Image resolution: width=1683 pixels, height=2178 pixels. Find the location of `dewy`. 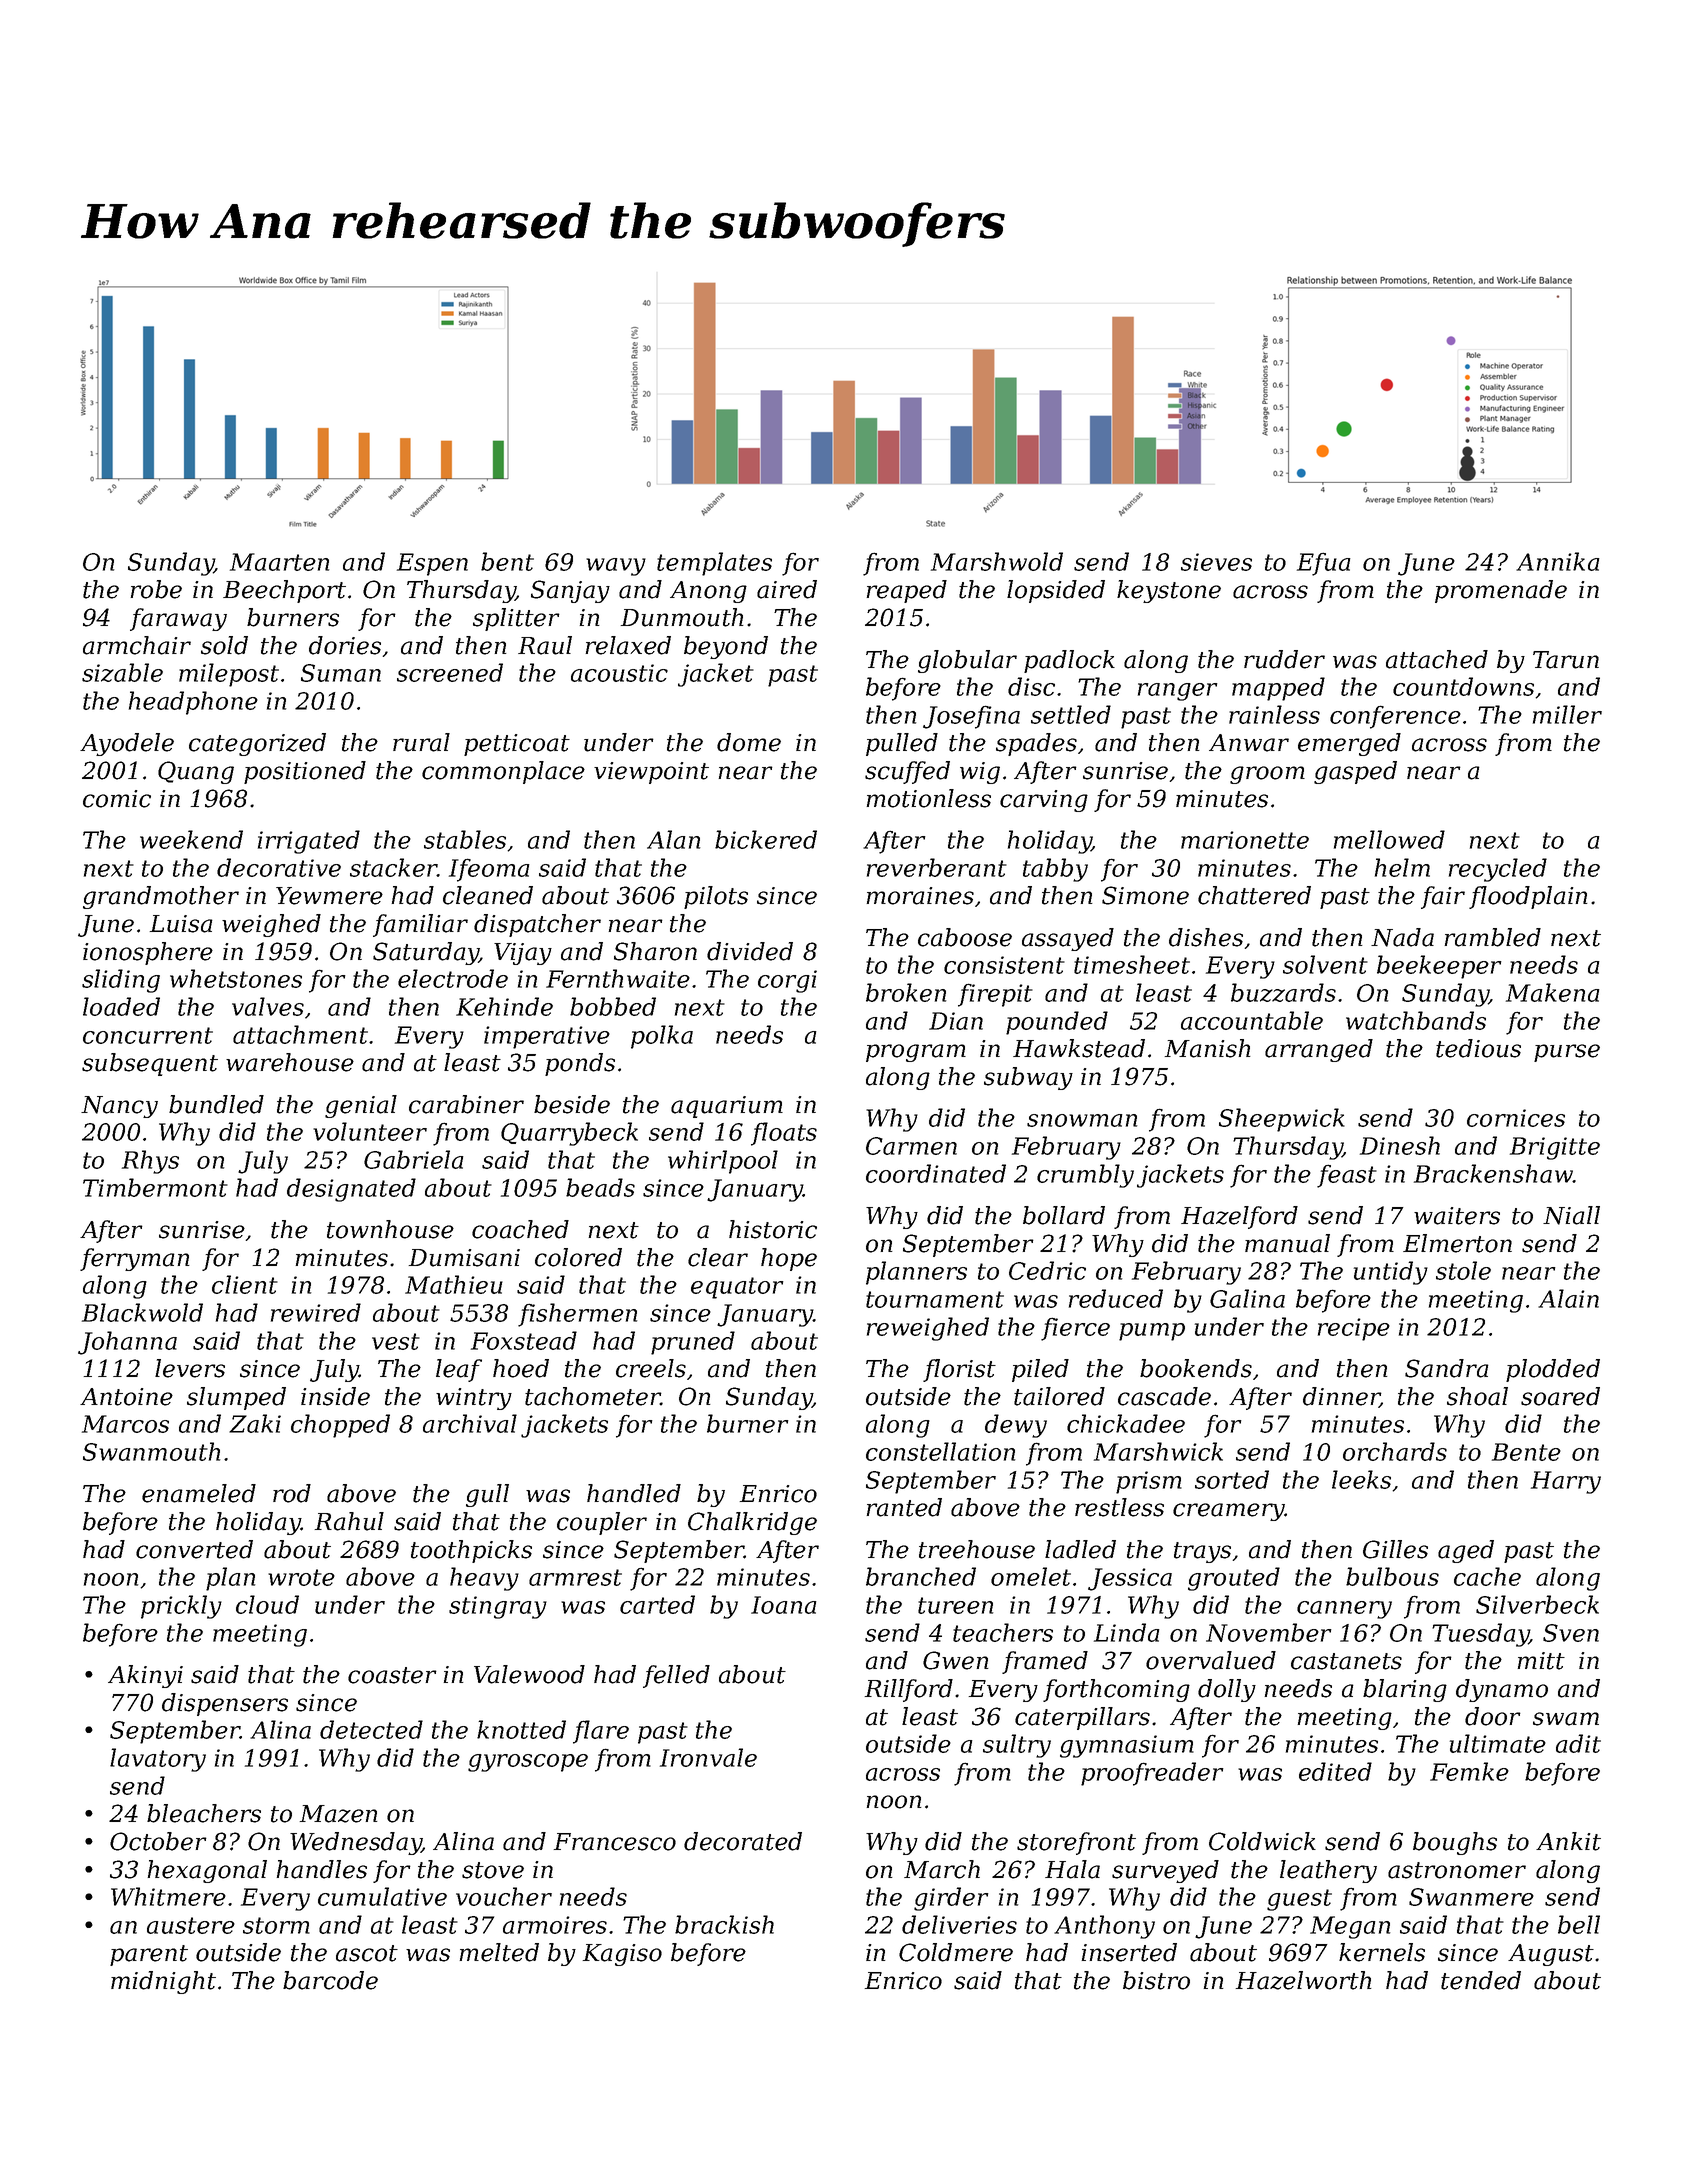

dewy is located at coordinates (1016, 1426).
